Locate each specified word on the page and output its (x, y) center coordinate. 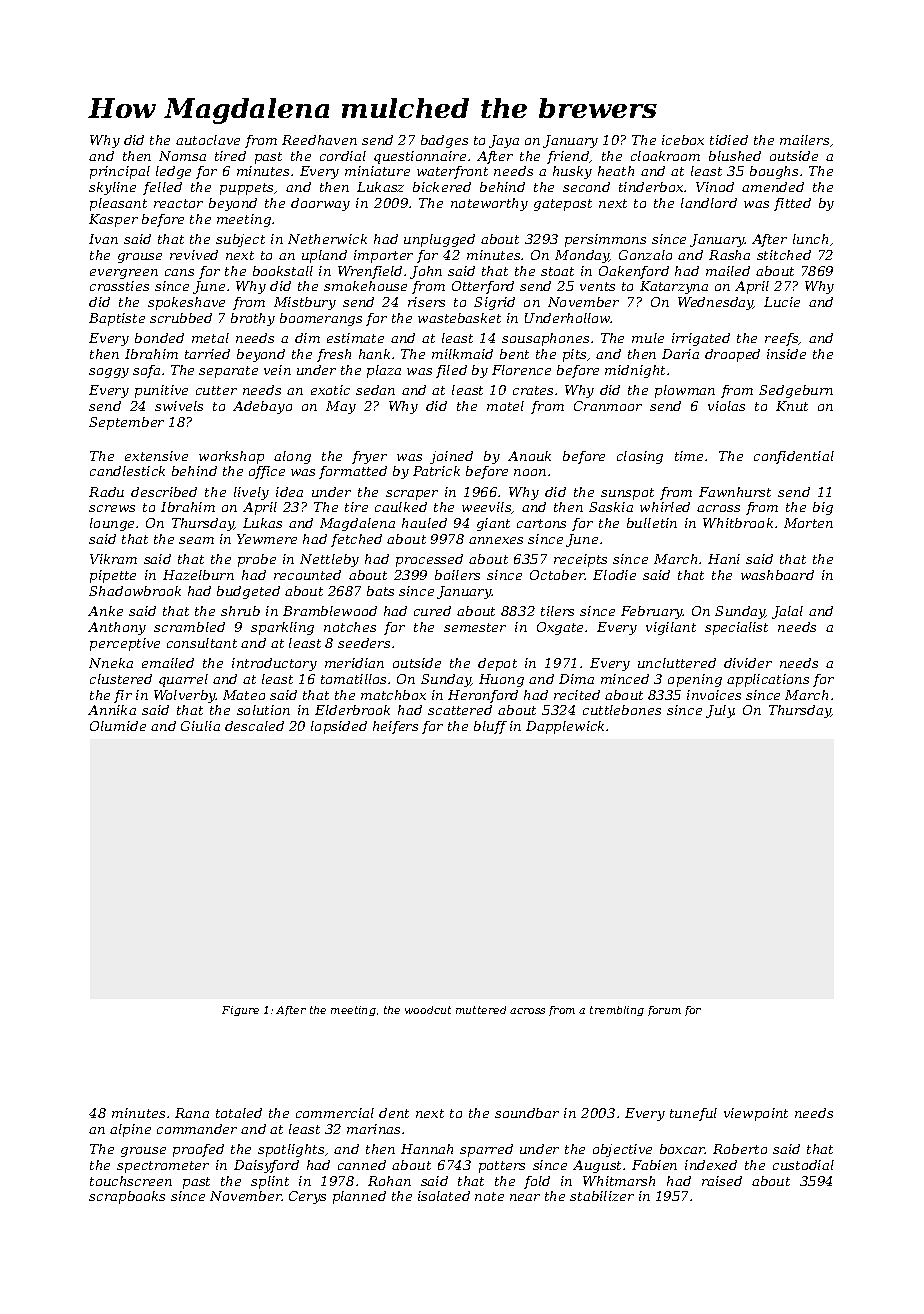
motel (505, 406)
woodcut (428, 1010)
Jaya (504, 141)
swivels (179, 406)
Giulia (200, 726)
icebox (683, 140)
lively (251, 493)
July (720, 711)
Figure (240, 1011)
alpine (130, 1130)
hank (374, 354)
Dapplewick (565, 727)
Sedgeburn (796, 391)
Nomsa (182, 156)
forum (664, 1011)
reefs (782, 339)
